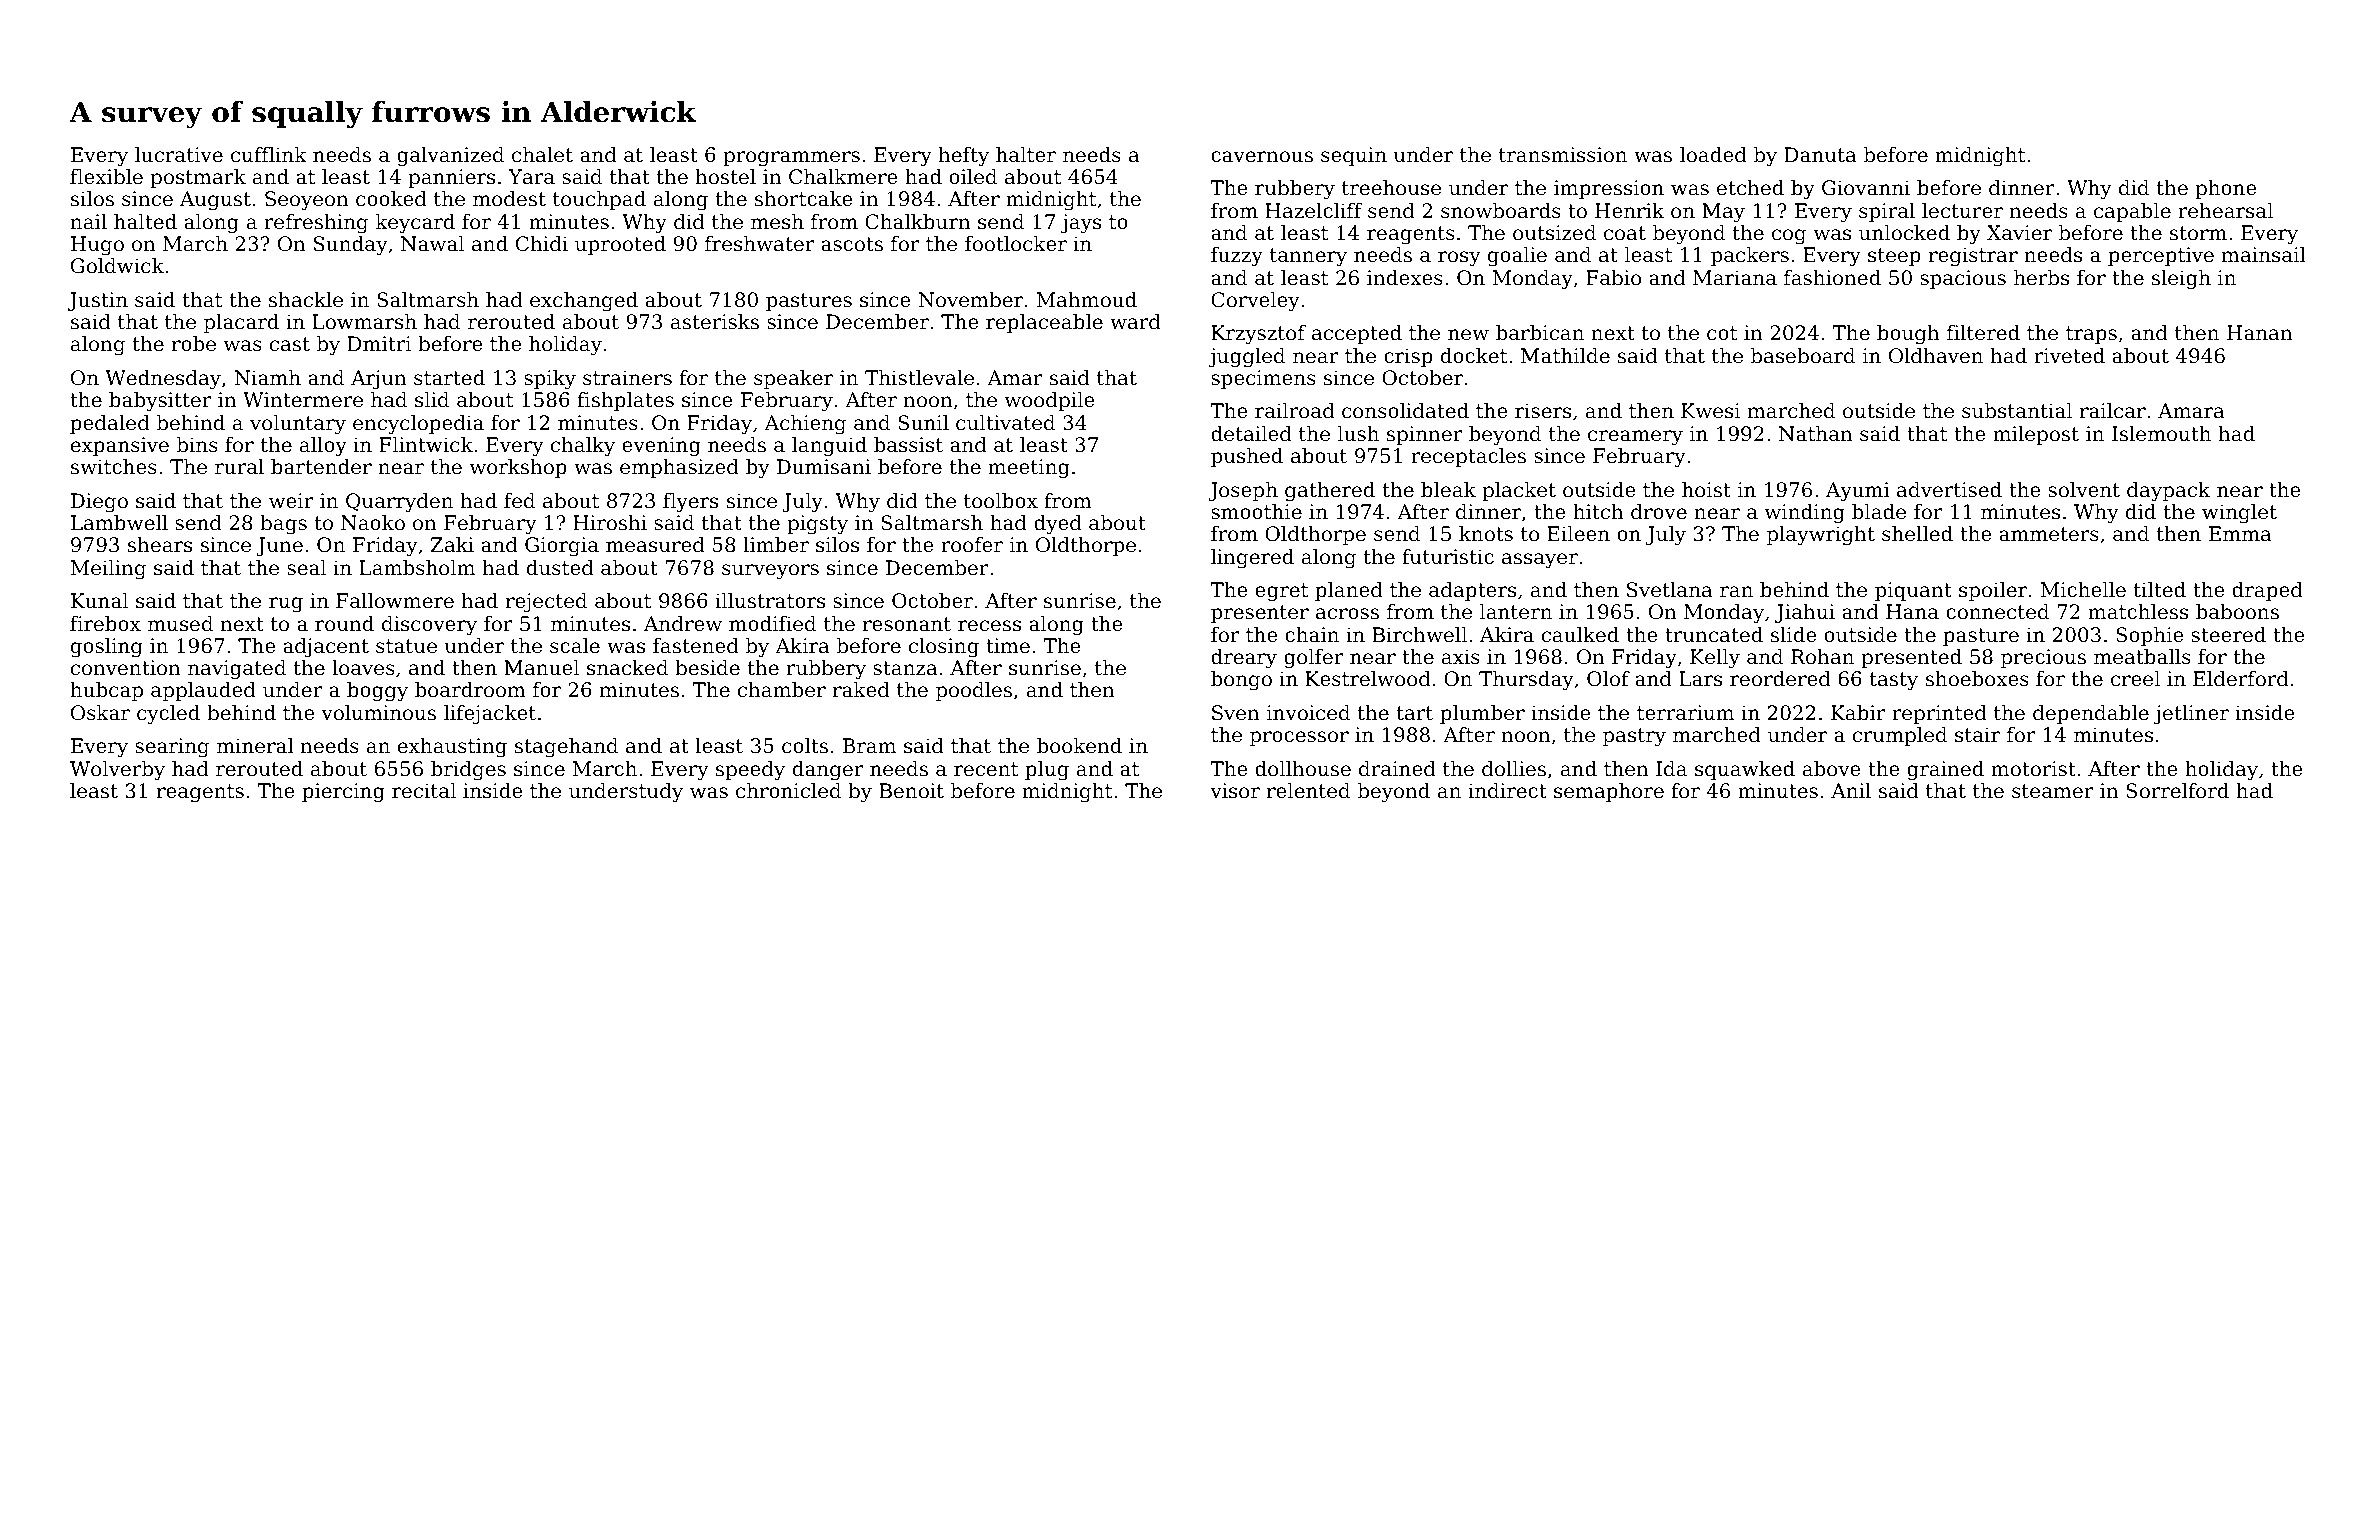  What do you see at coordinates (424, 791) in the screenshot?
I see `recital` at bounding box center [424, 791].
